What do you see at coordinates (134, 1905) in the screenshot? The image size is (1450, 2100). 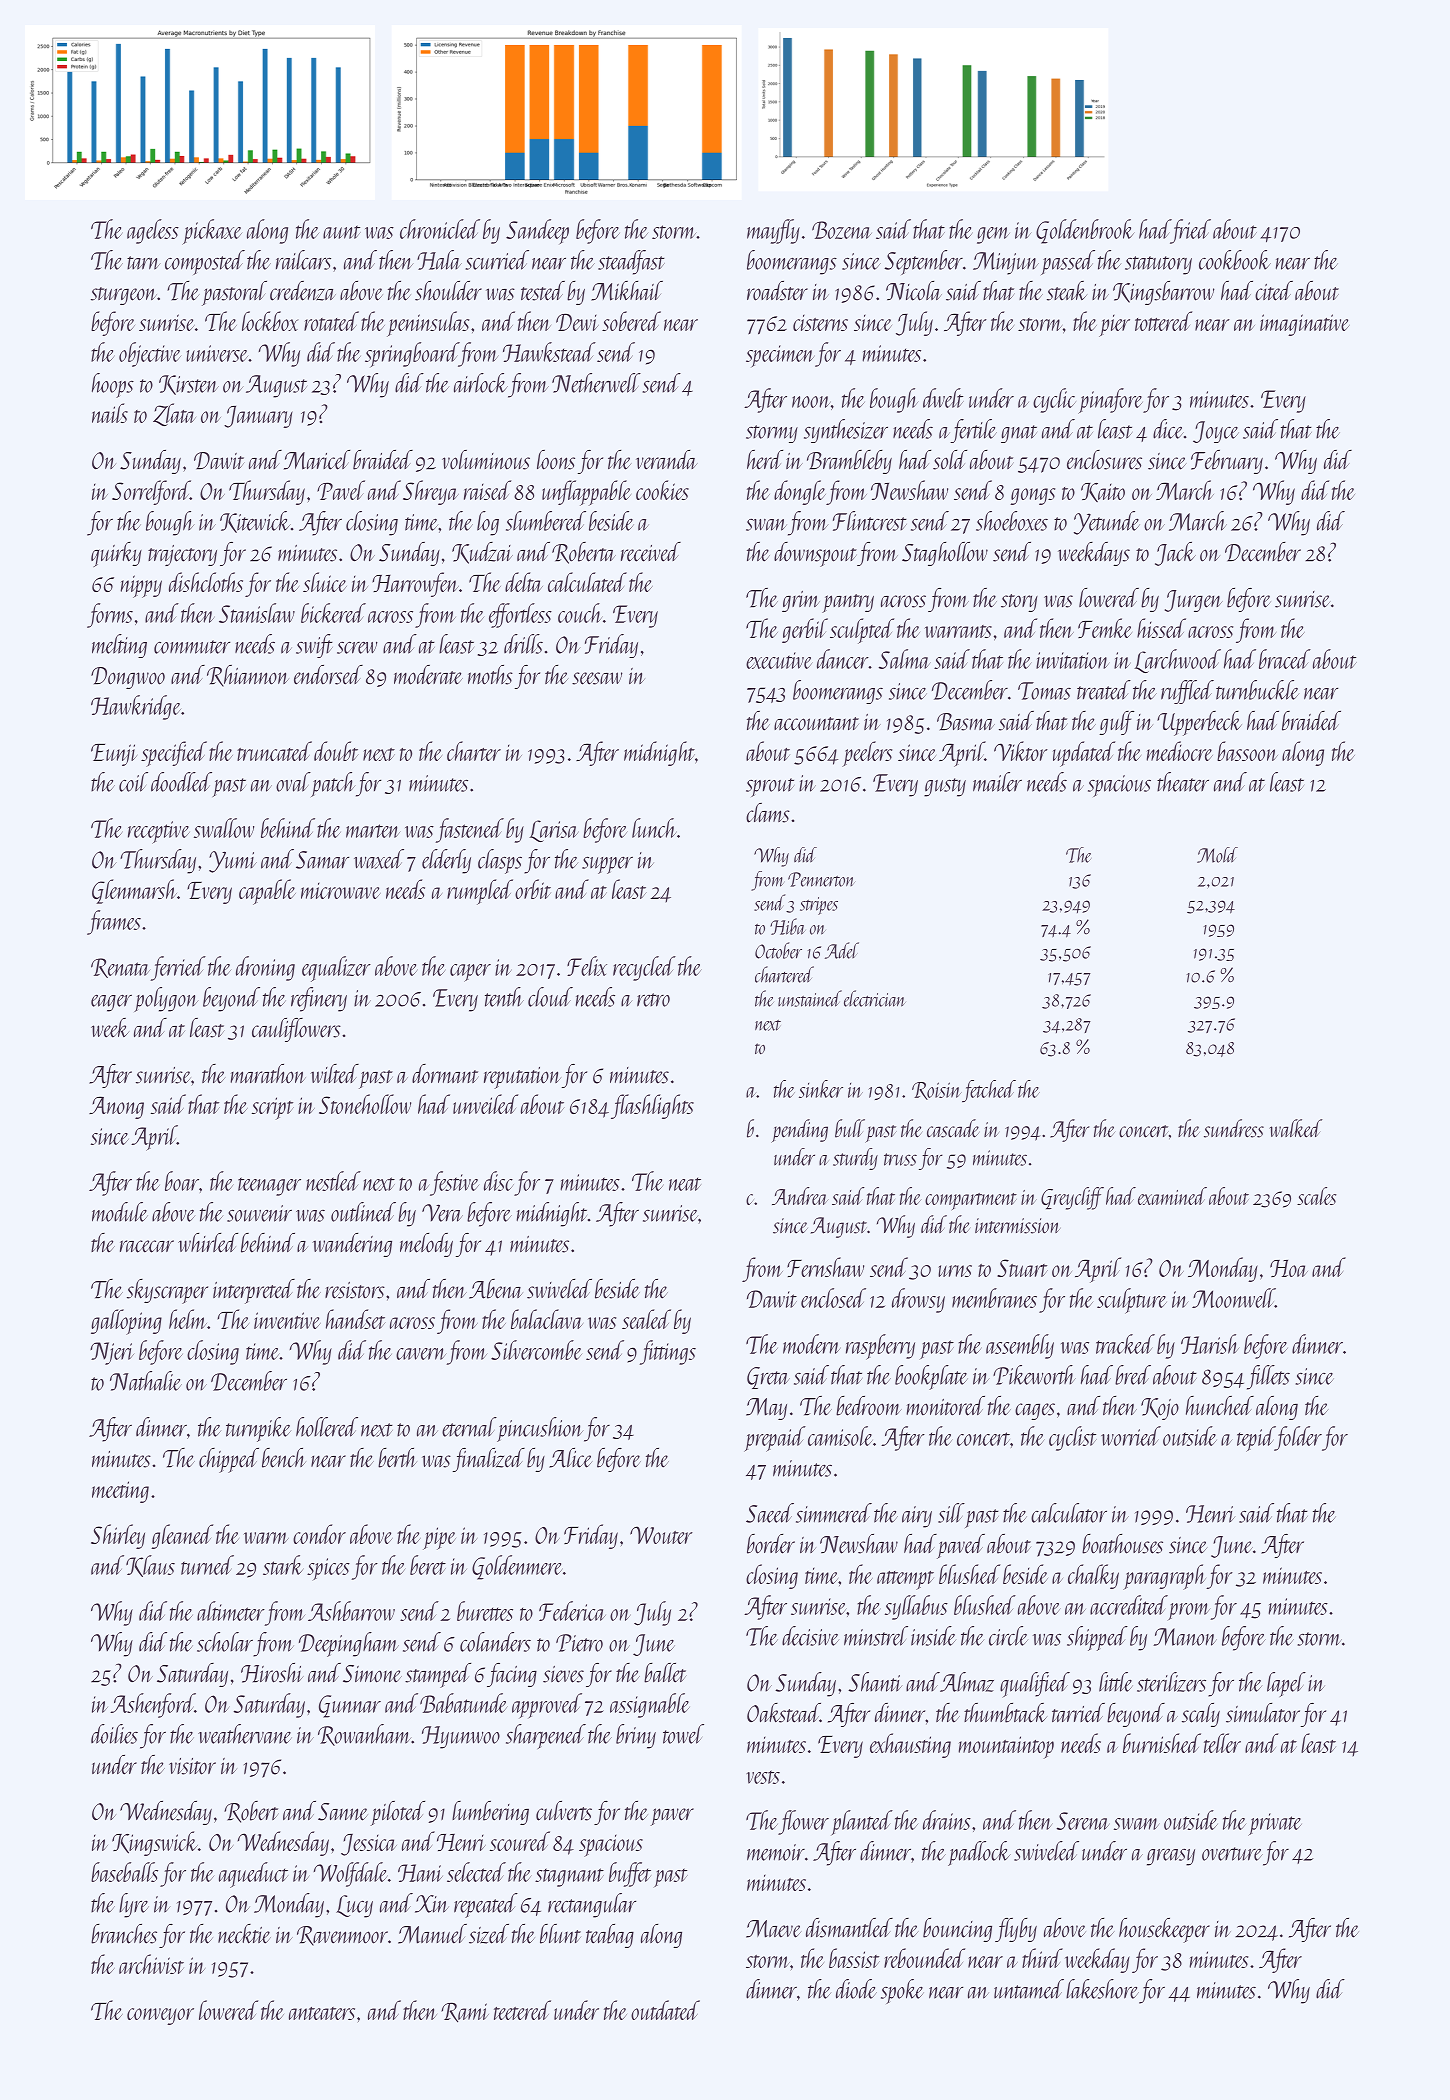 I see `lyre` at bounding box center [134, 1905].
